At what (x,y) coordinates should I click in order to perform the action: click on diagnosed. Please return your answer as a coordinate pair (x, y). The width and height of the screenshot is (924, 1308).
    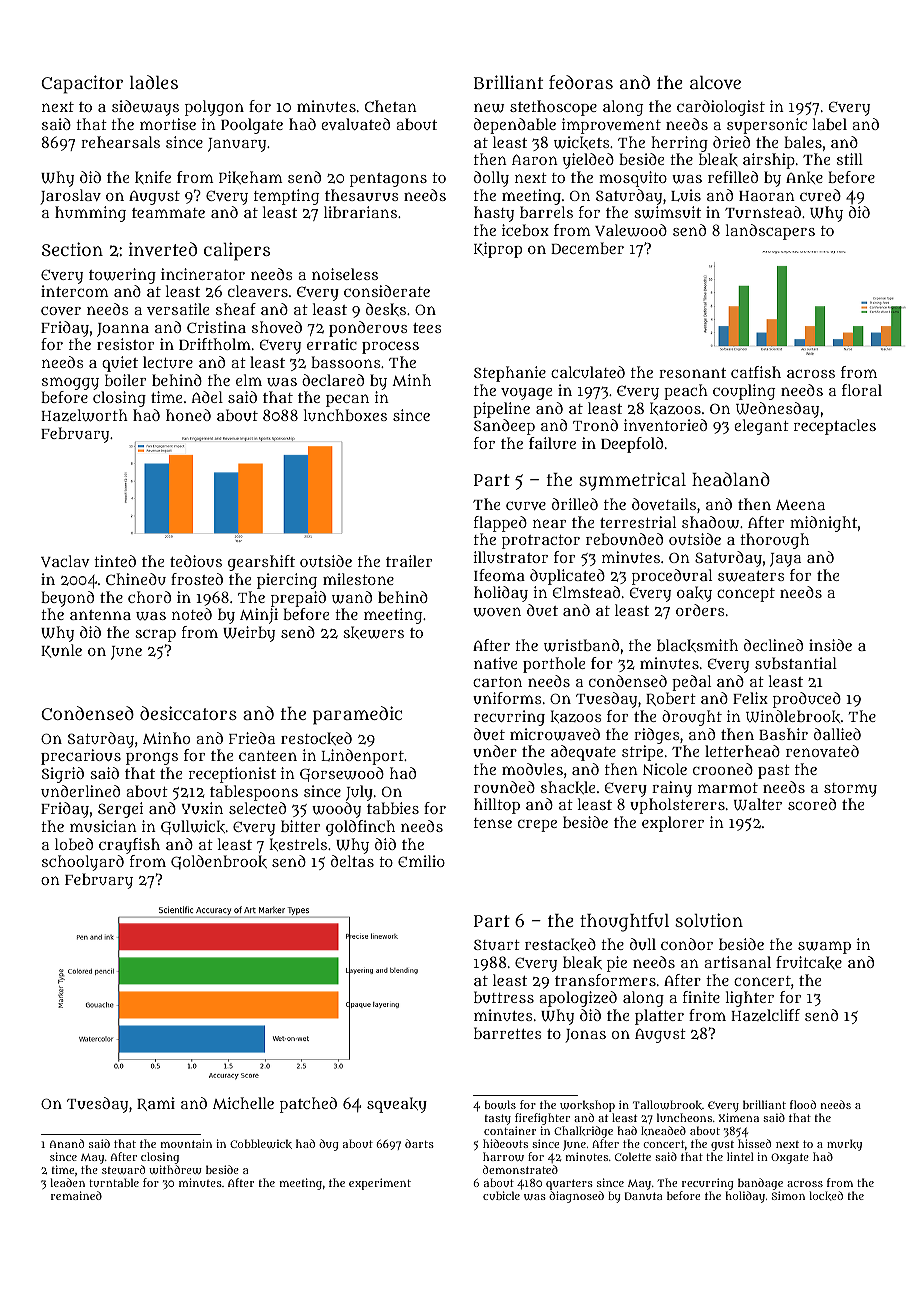
    Looking at the image, I should click on (576, 1197).
